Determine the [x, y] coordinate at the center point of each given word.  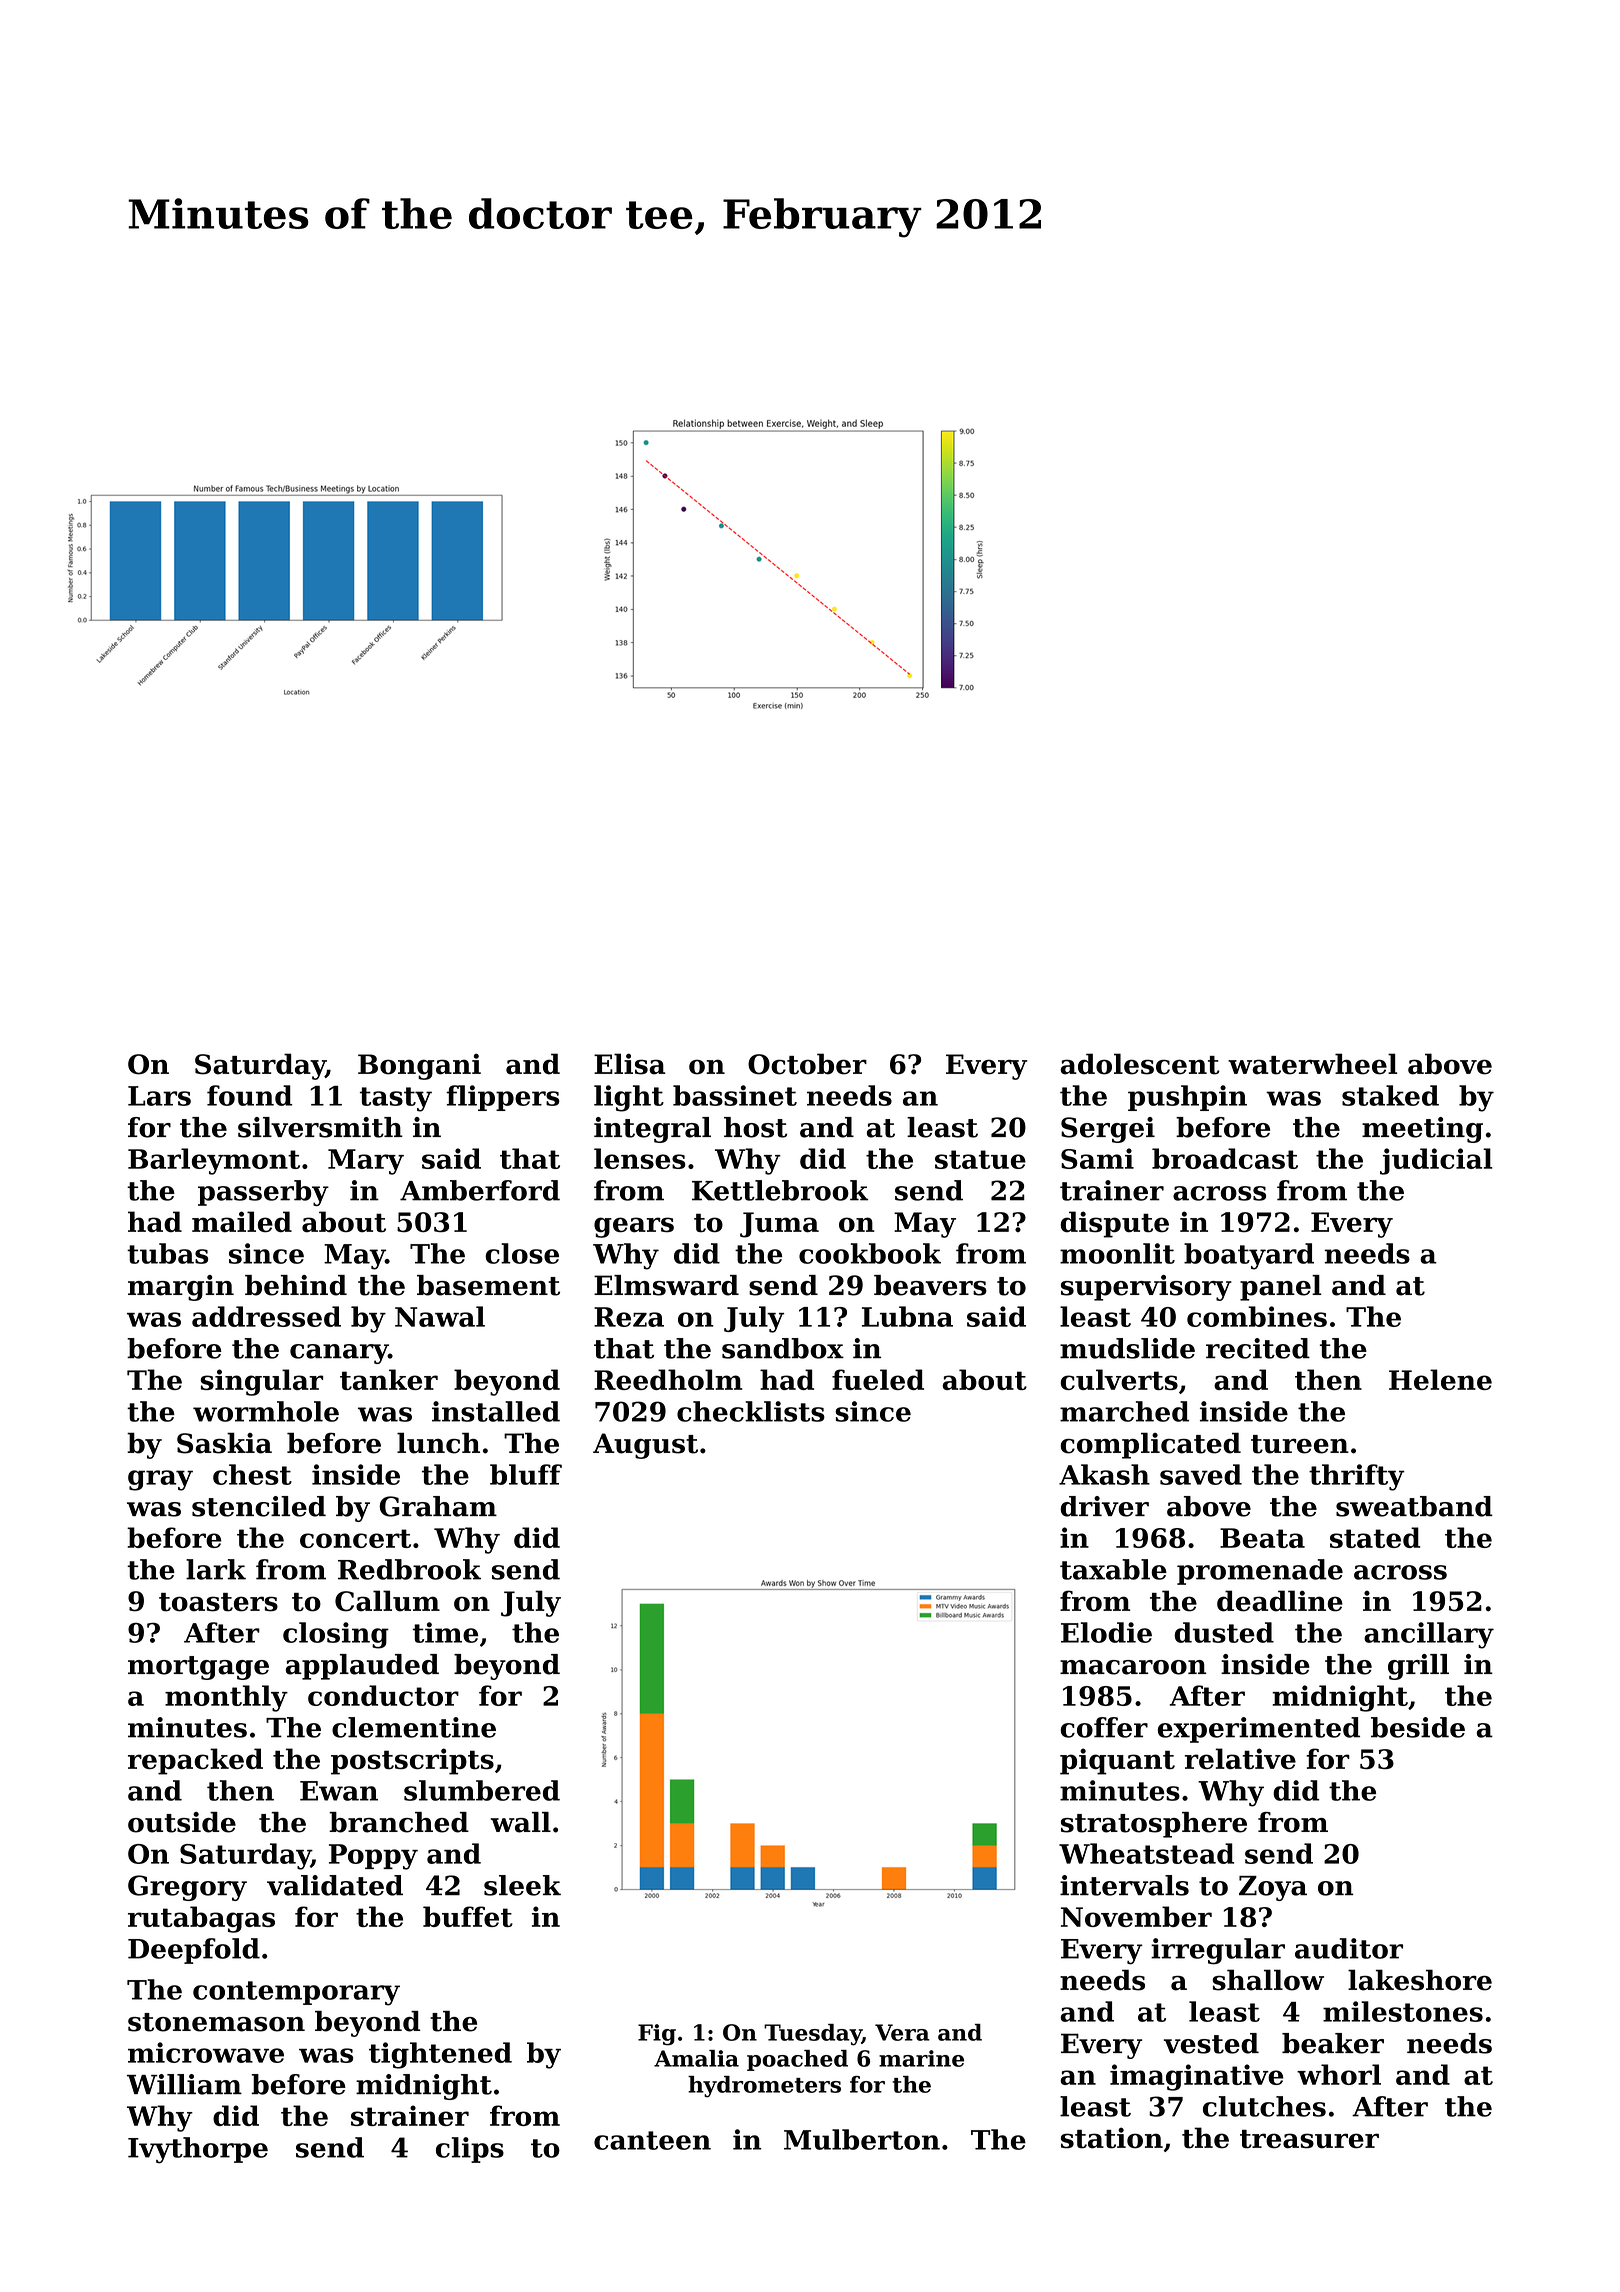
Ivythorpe [198, 2150]
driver [1104, 1506]
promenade [1260, 1572]
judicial [1436, 1161]
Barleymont [214, 1161]
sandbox [783, 1348]
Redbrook [409, 1569]
